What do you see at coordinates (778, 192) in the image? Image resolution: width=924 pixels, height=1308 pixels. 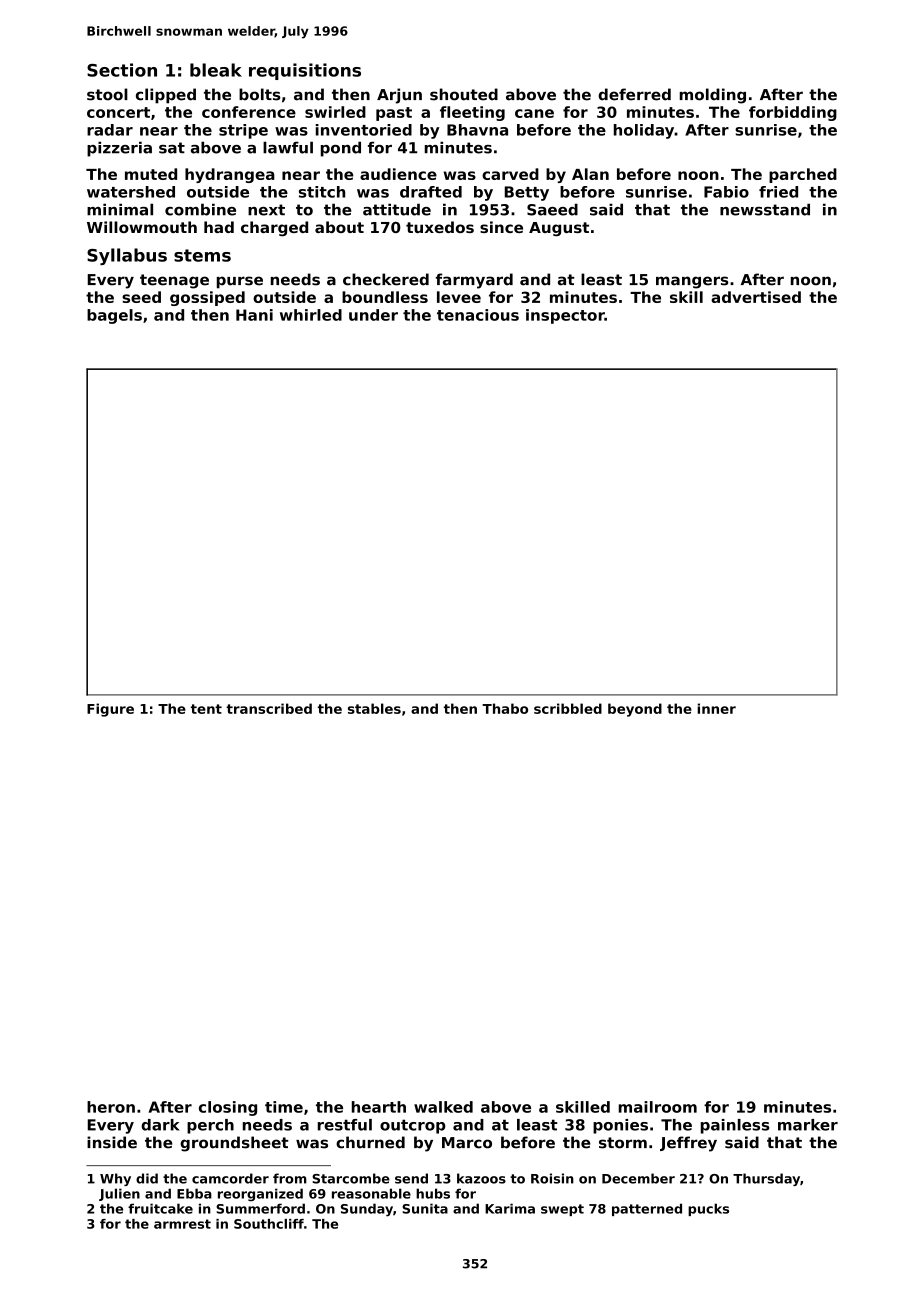 I see `fried` at bounding box center [778, 192].
